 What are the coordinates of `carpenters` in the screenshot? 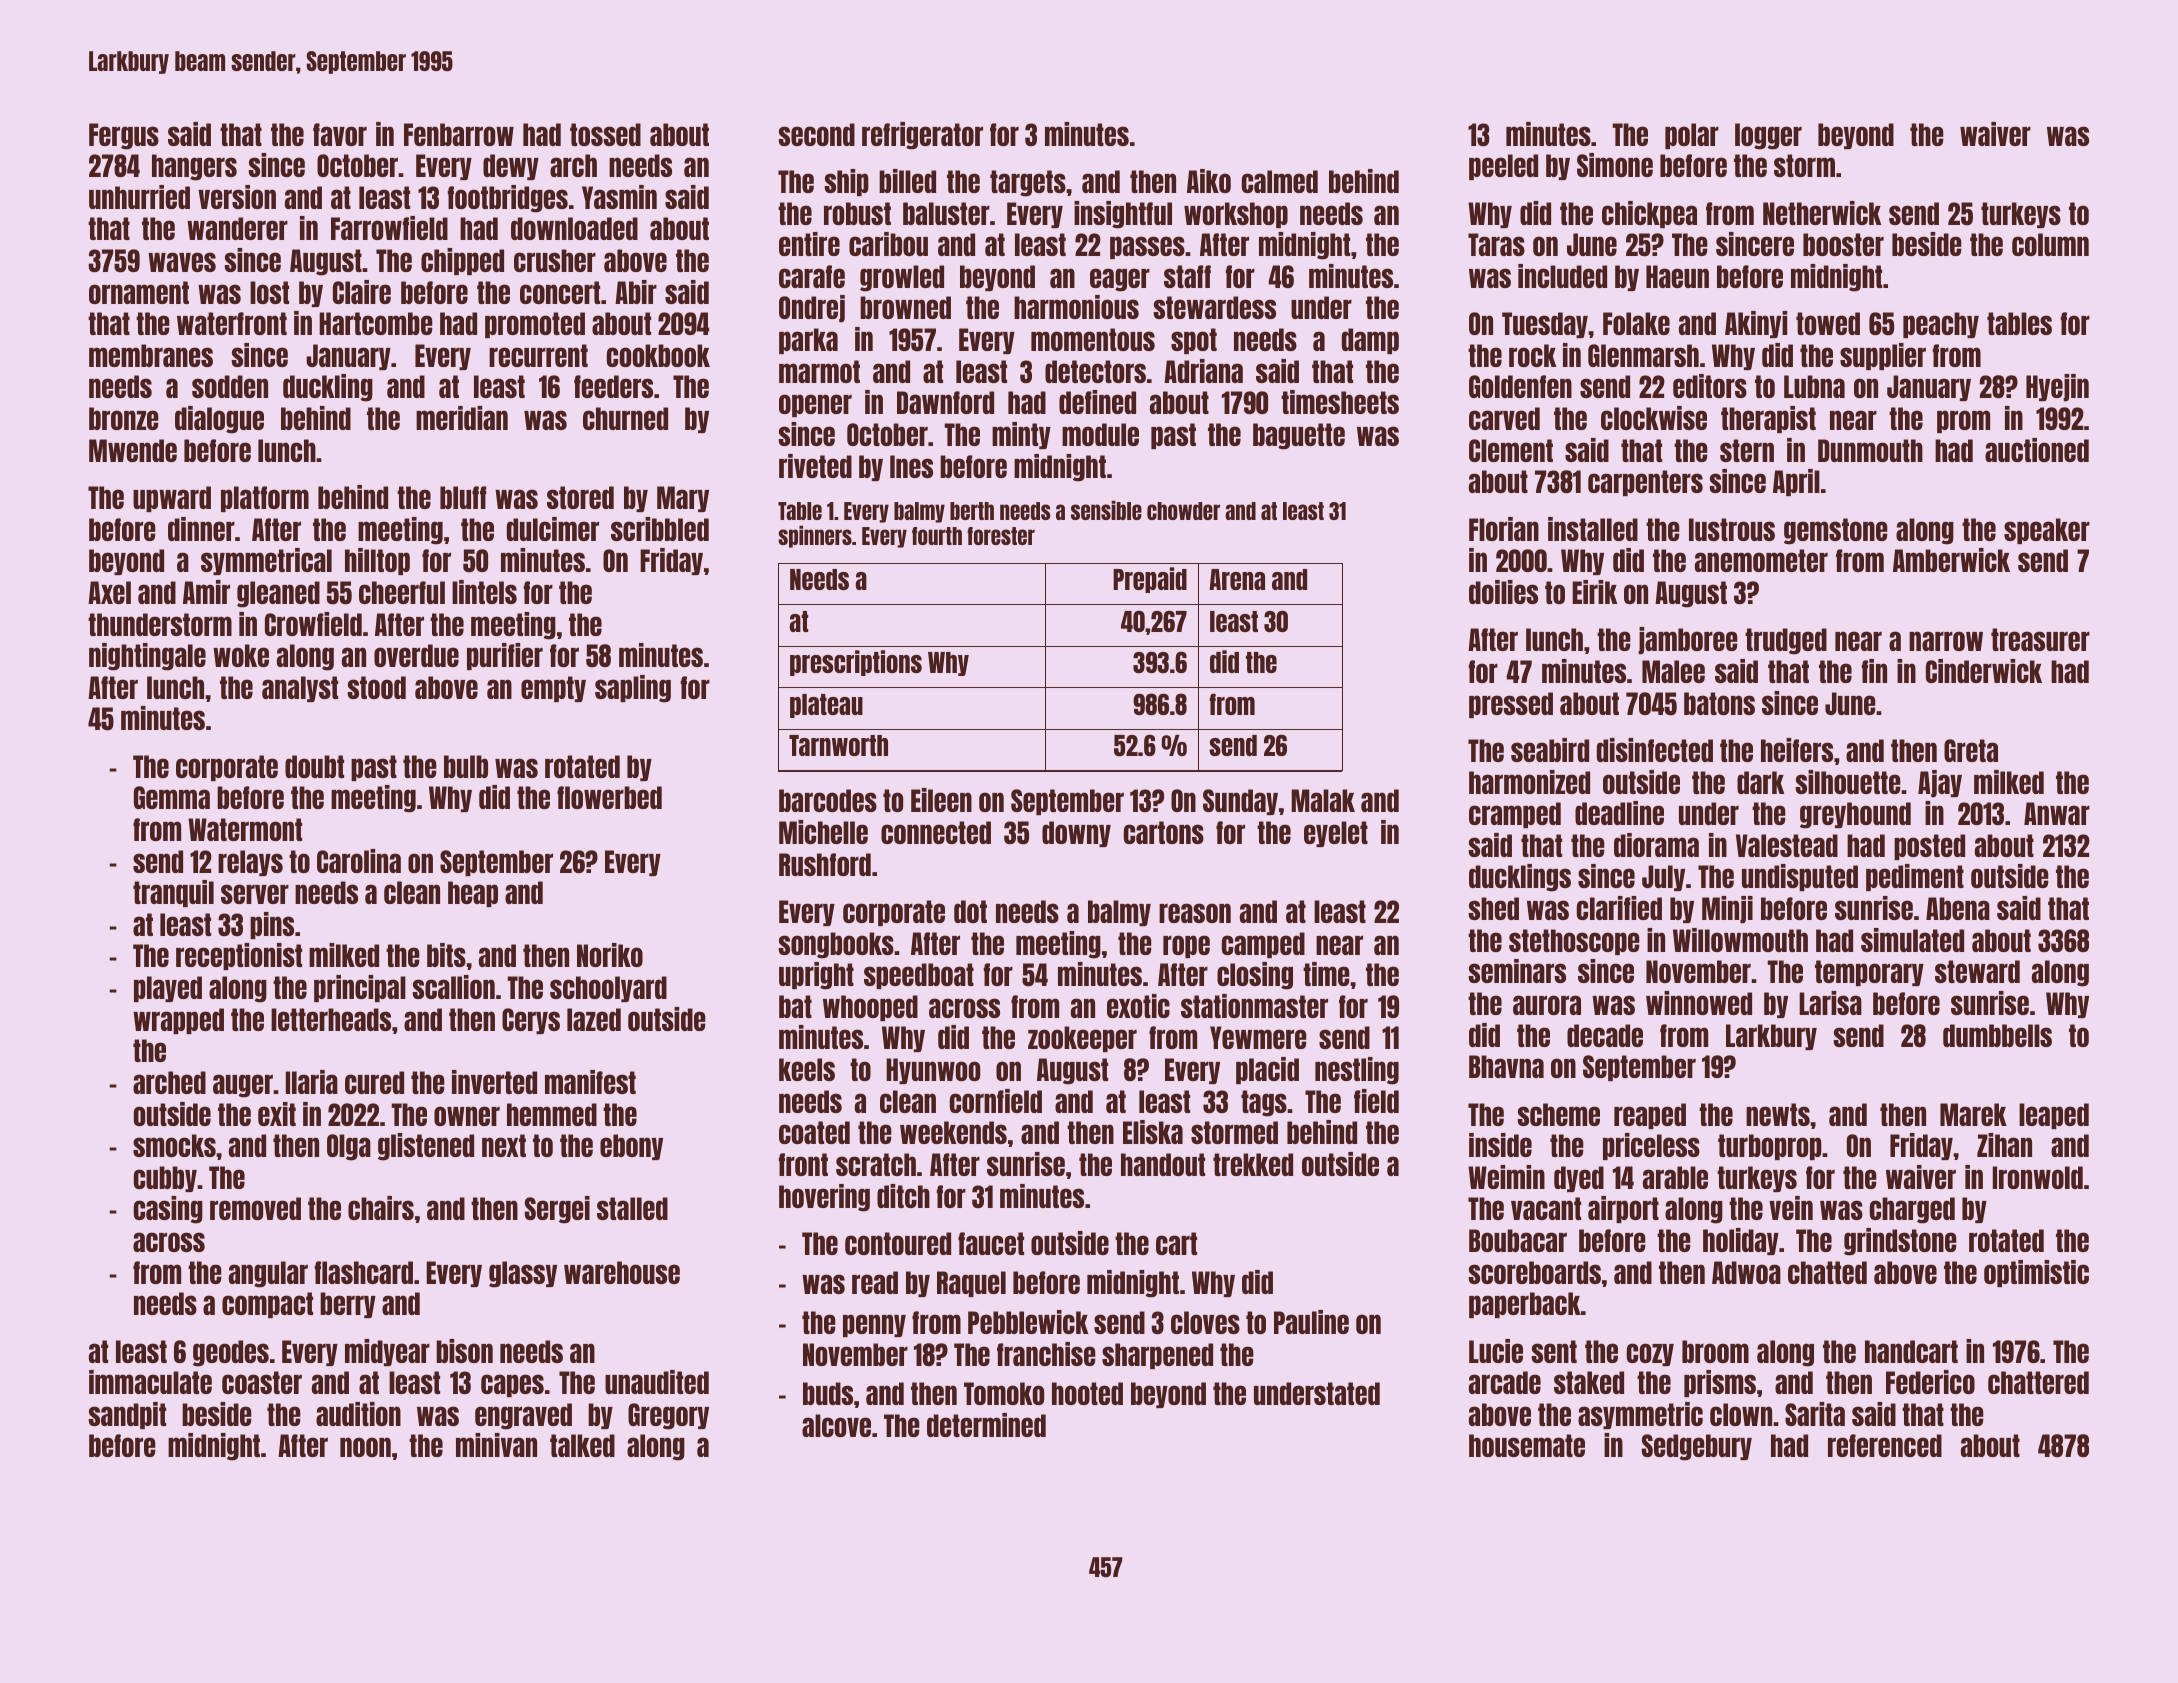 It's located at (1645, 483).
